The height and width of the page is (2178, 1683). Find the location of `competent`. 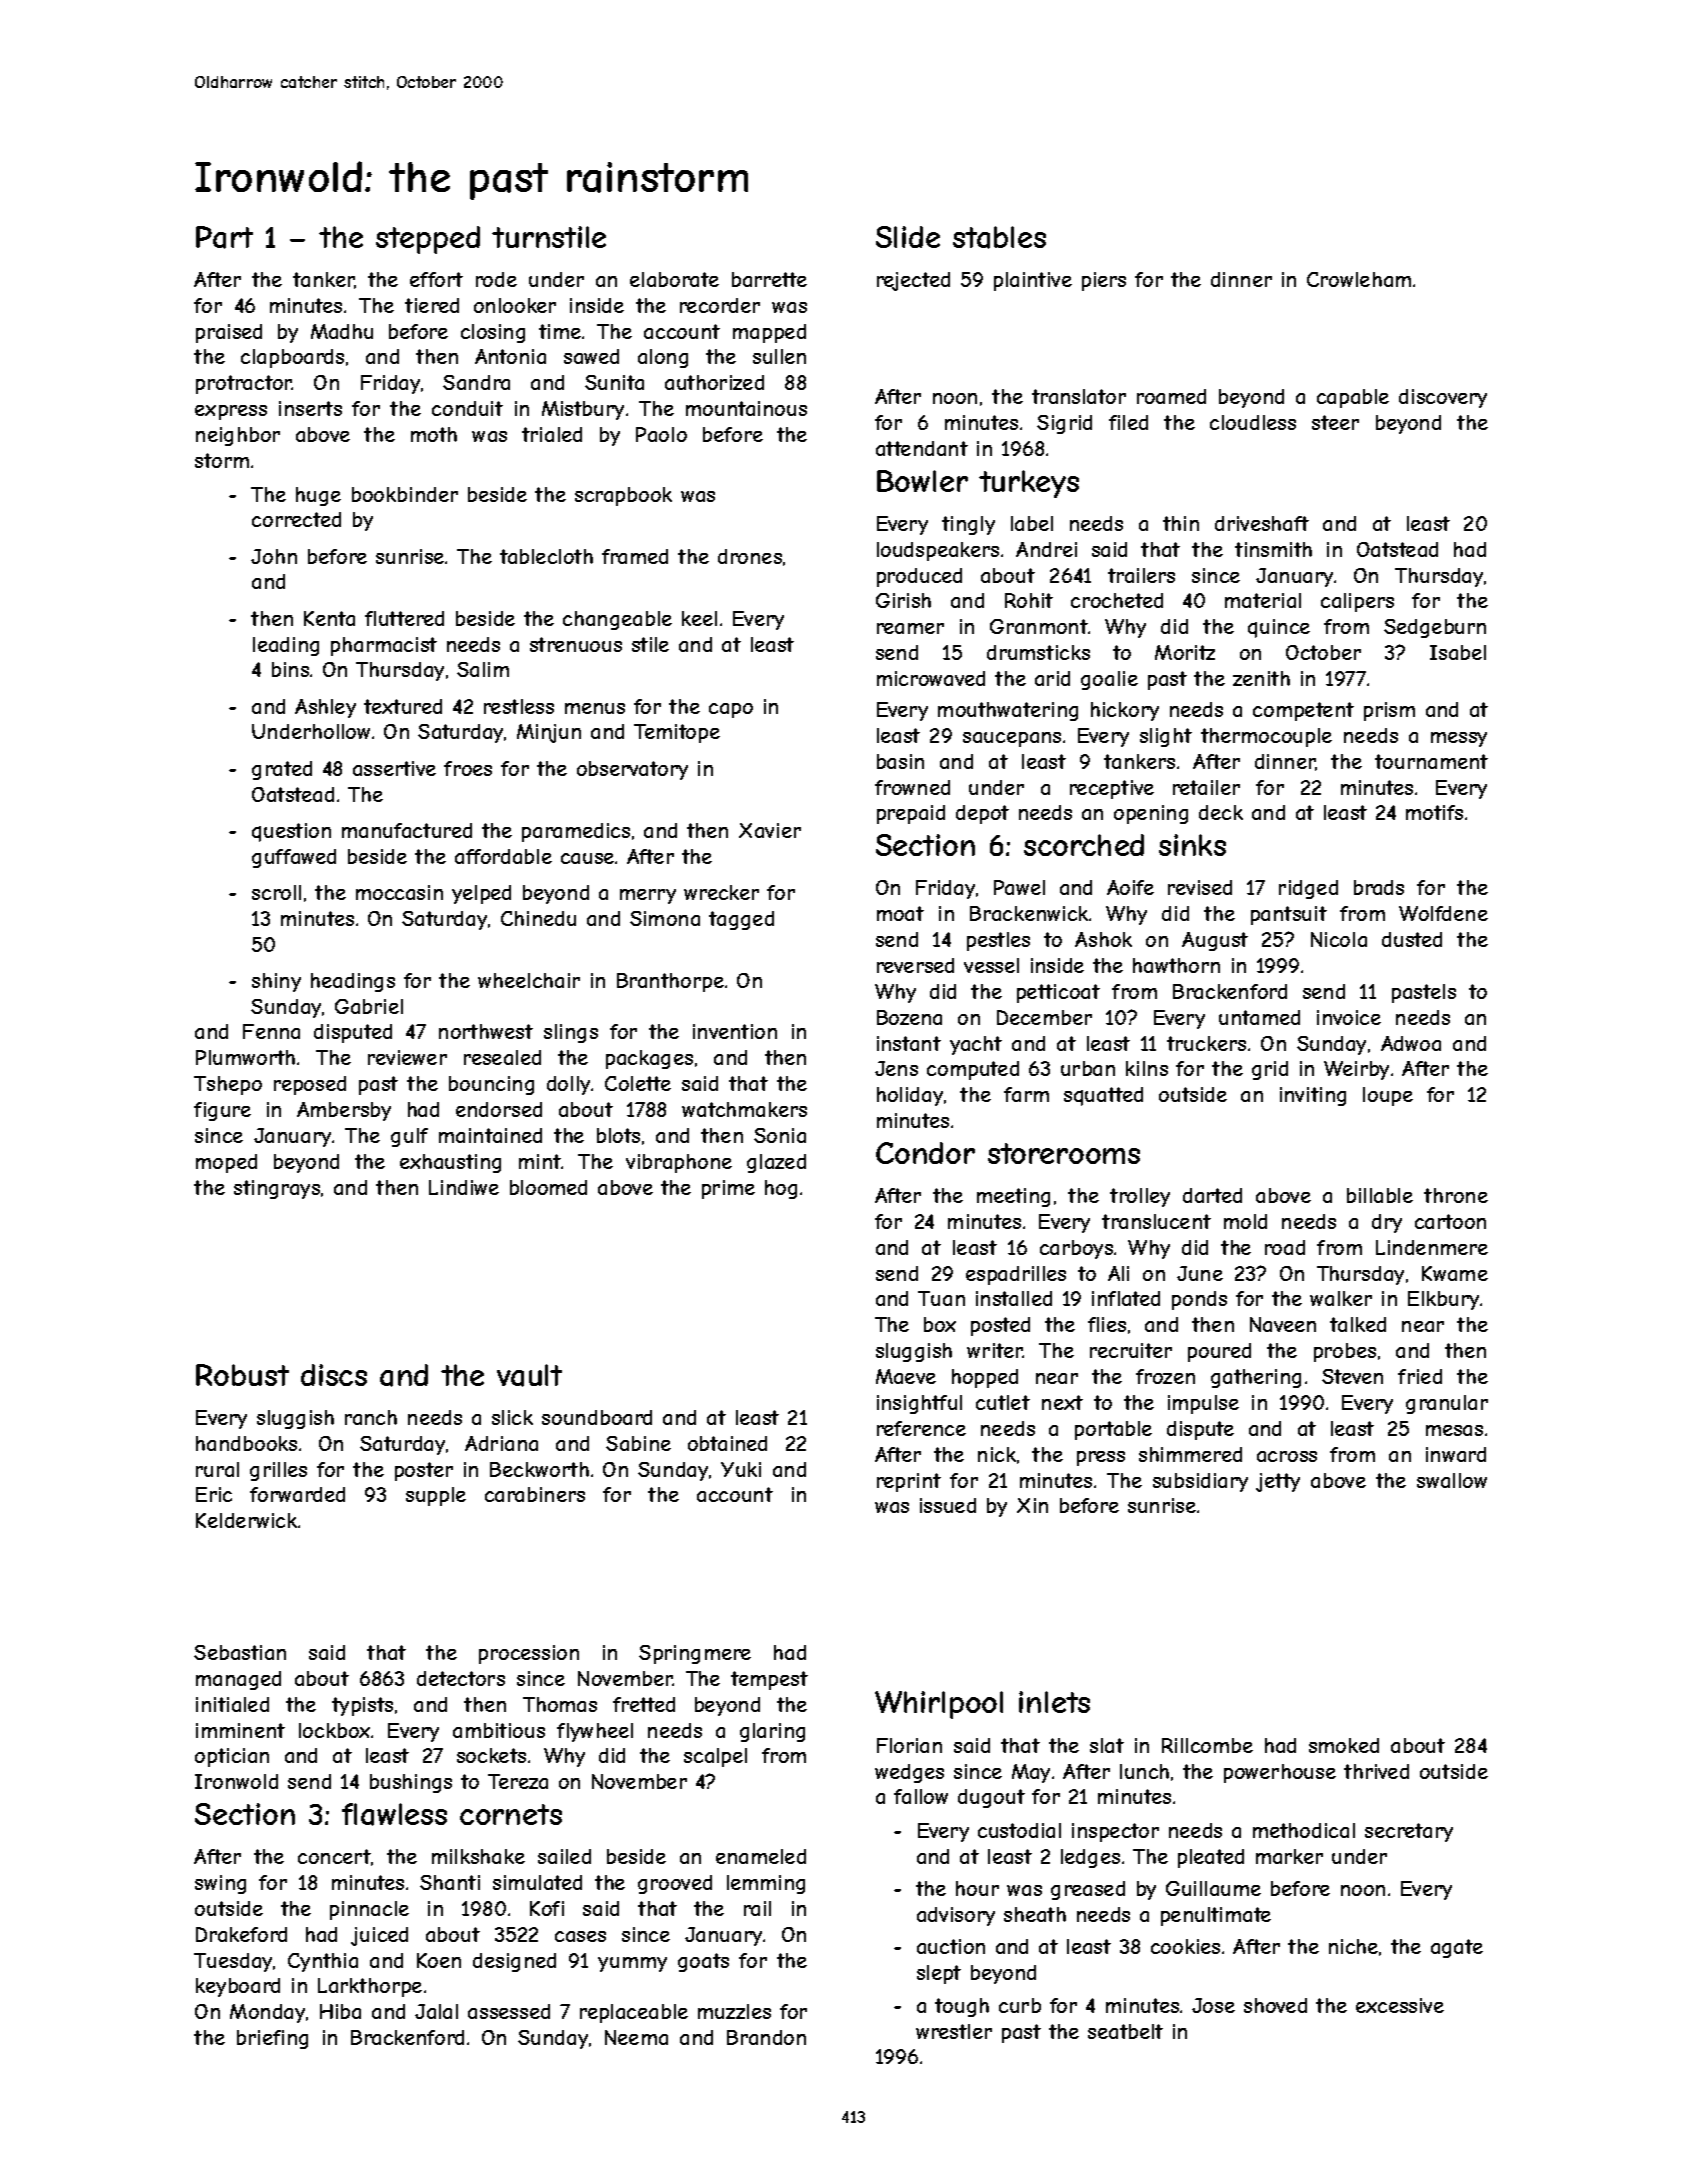

competent is located at coordinates (1303, 711).
